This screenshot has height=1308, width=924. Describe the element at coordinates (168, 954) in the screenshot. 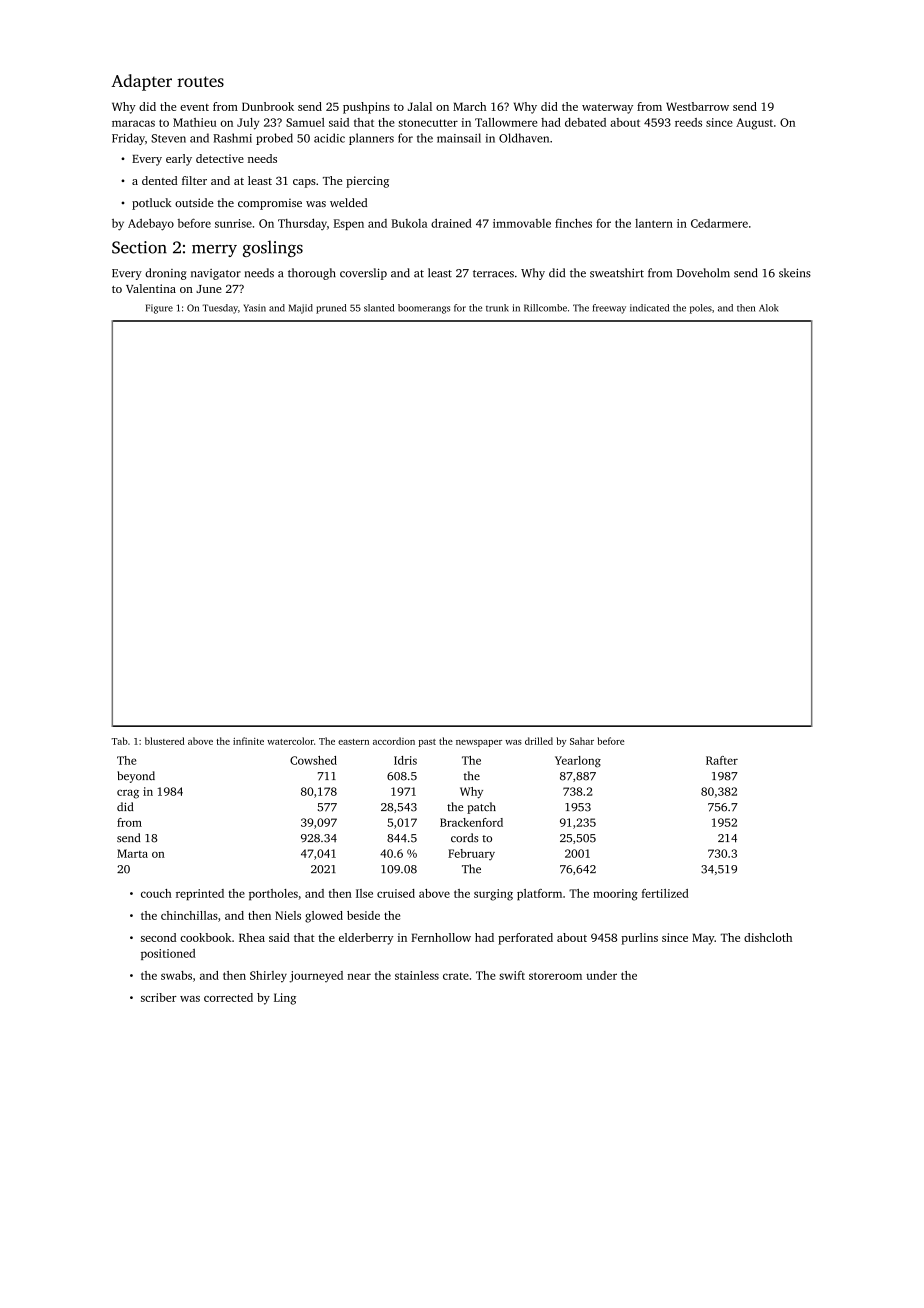

I see `positioned` at that location.
